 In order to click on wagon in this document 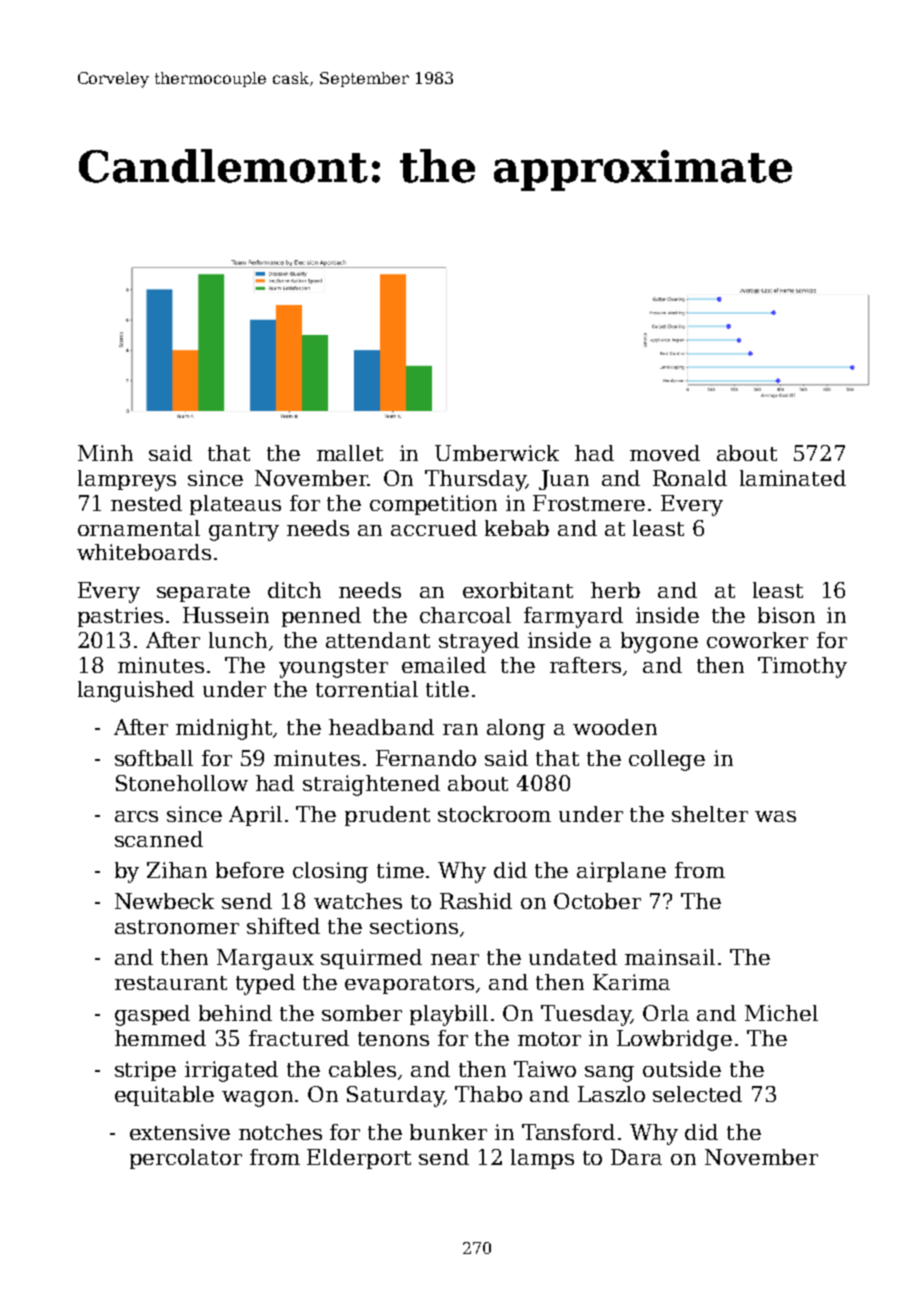, I will do `click(257, 1099)`.
